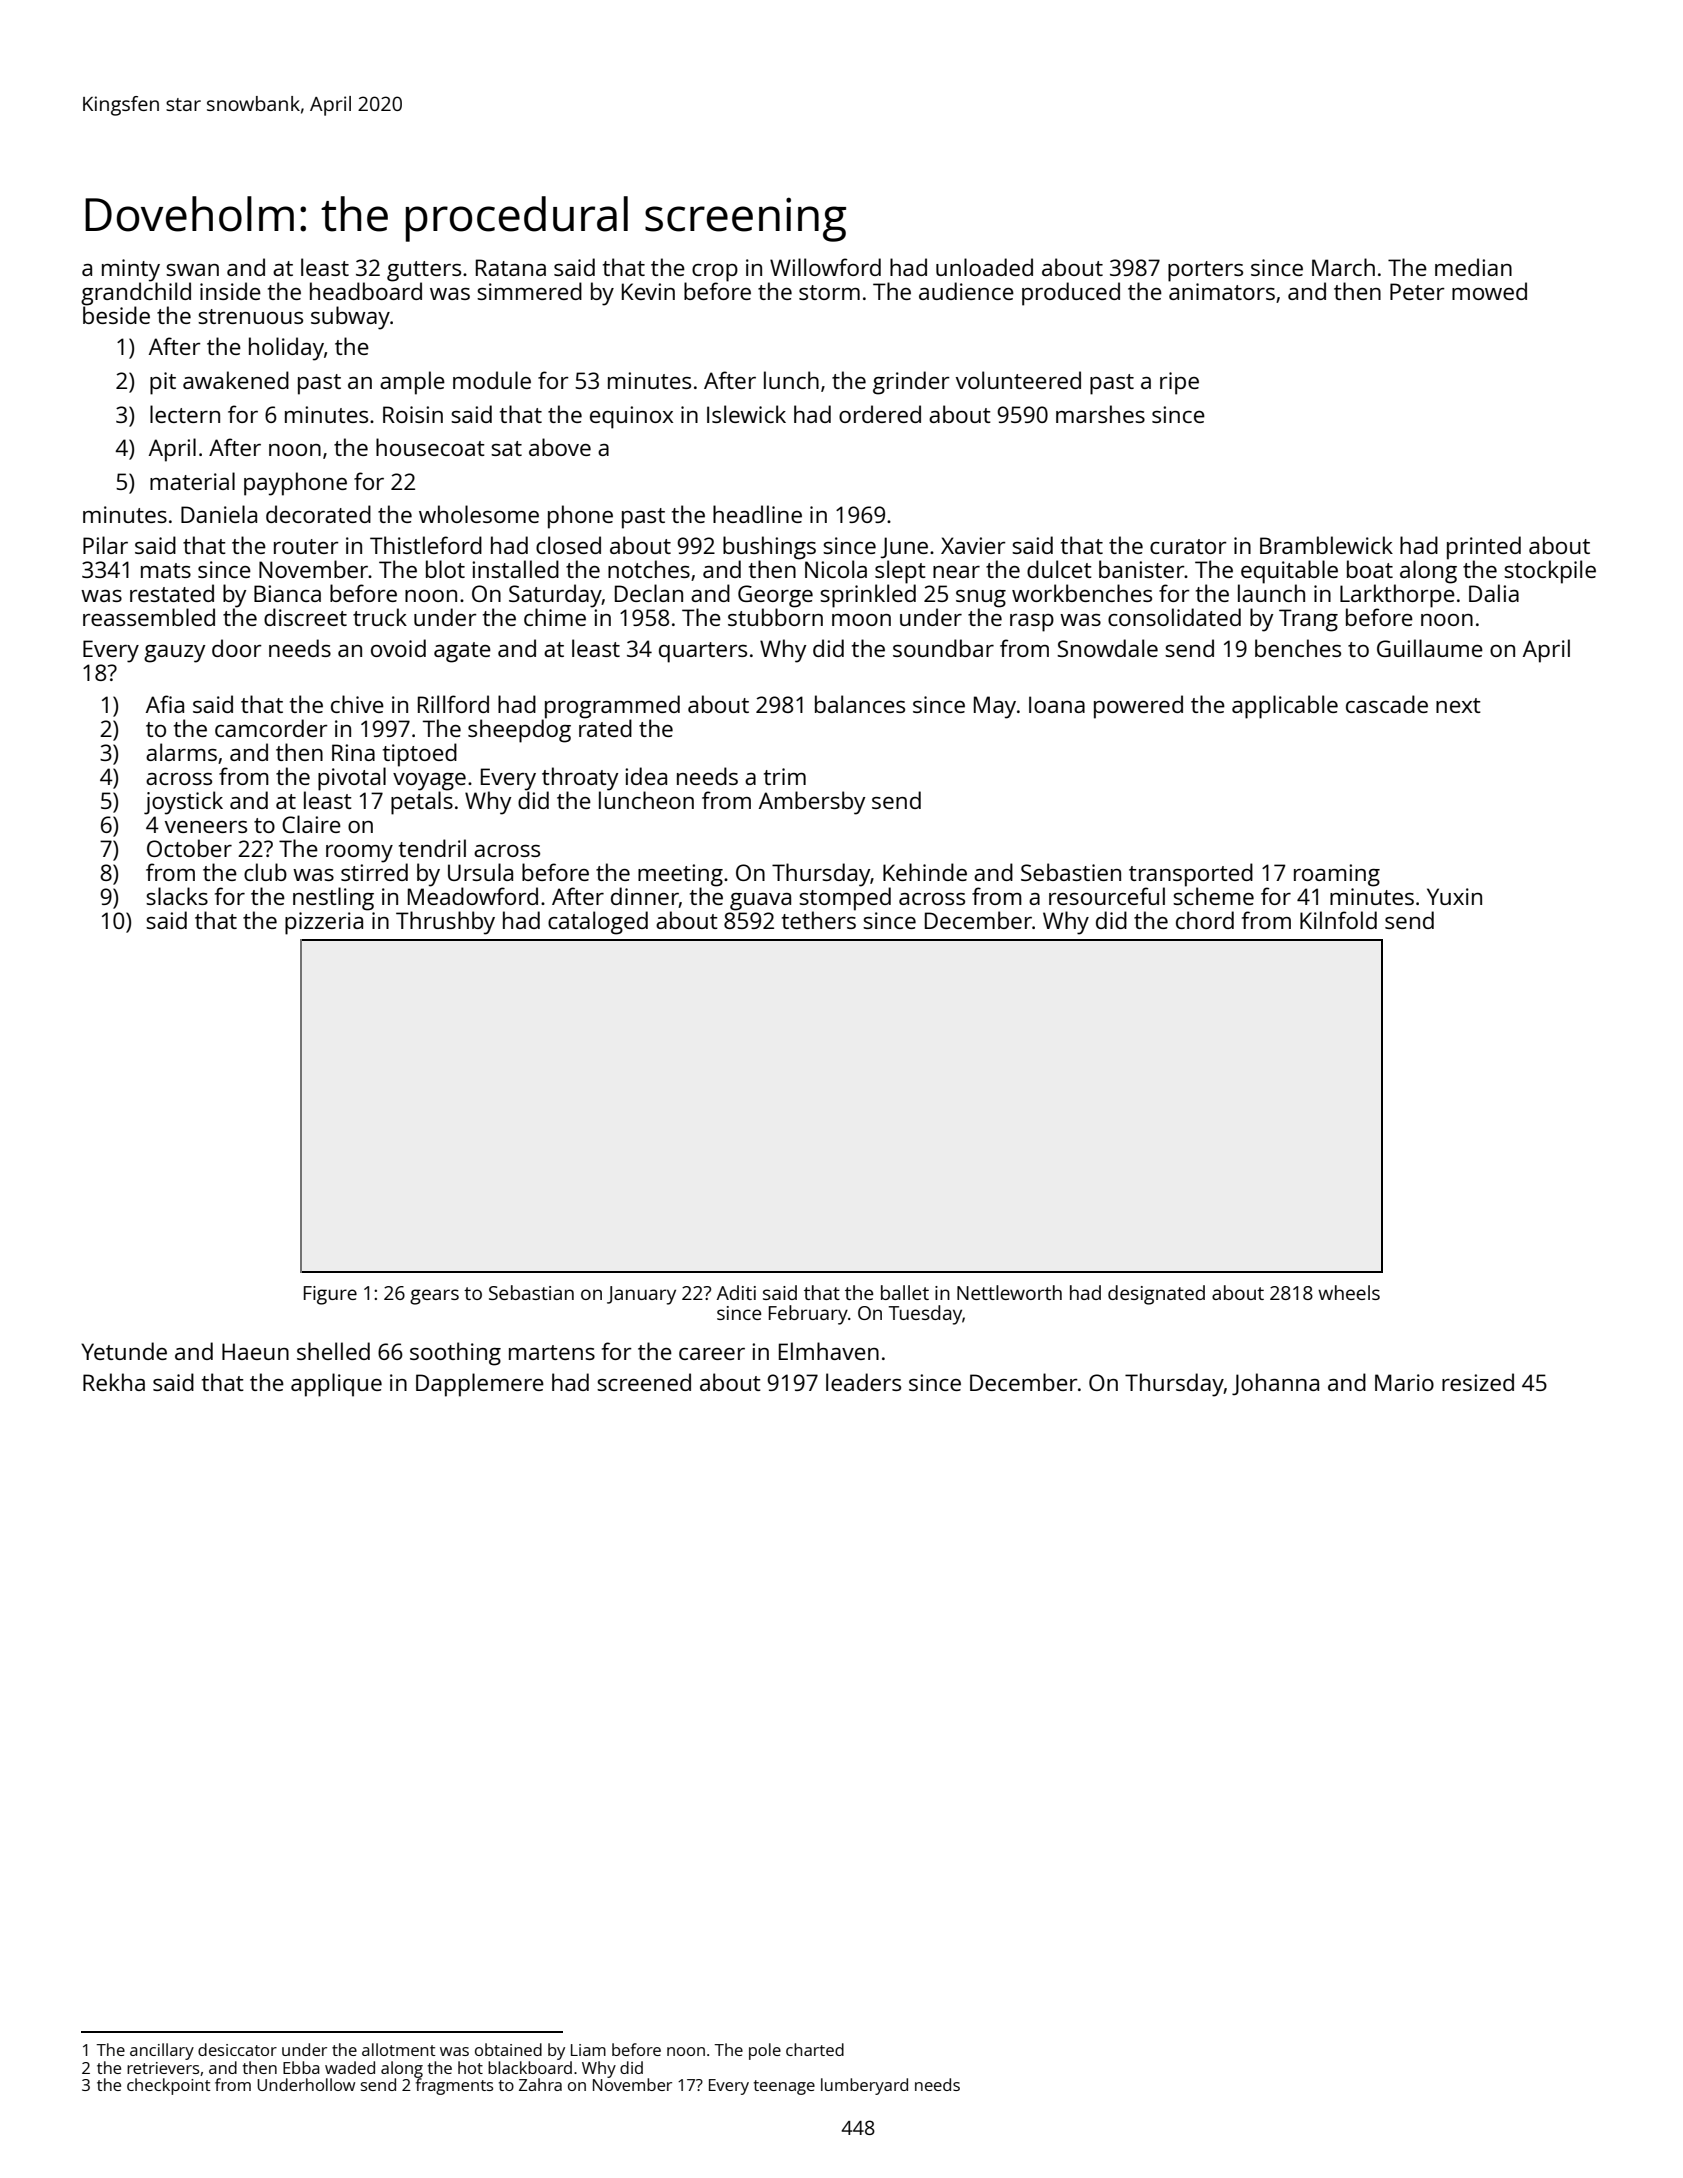 The image size is (1683, 2178). Describe the element at coordinates (863, 1382) in the screenshot. I see `leaders` at that location.
